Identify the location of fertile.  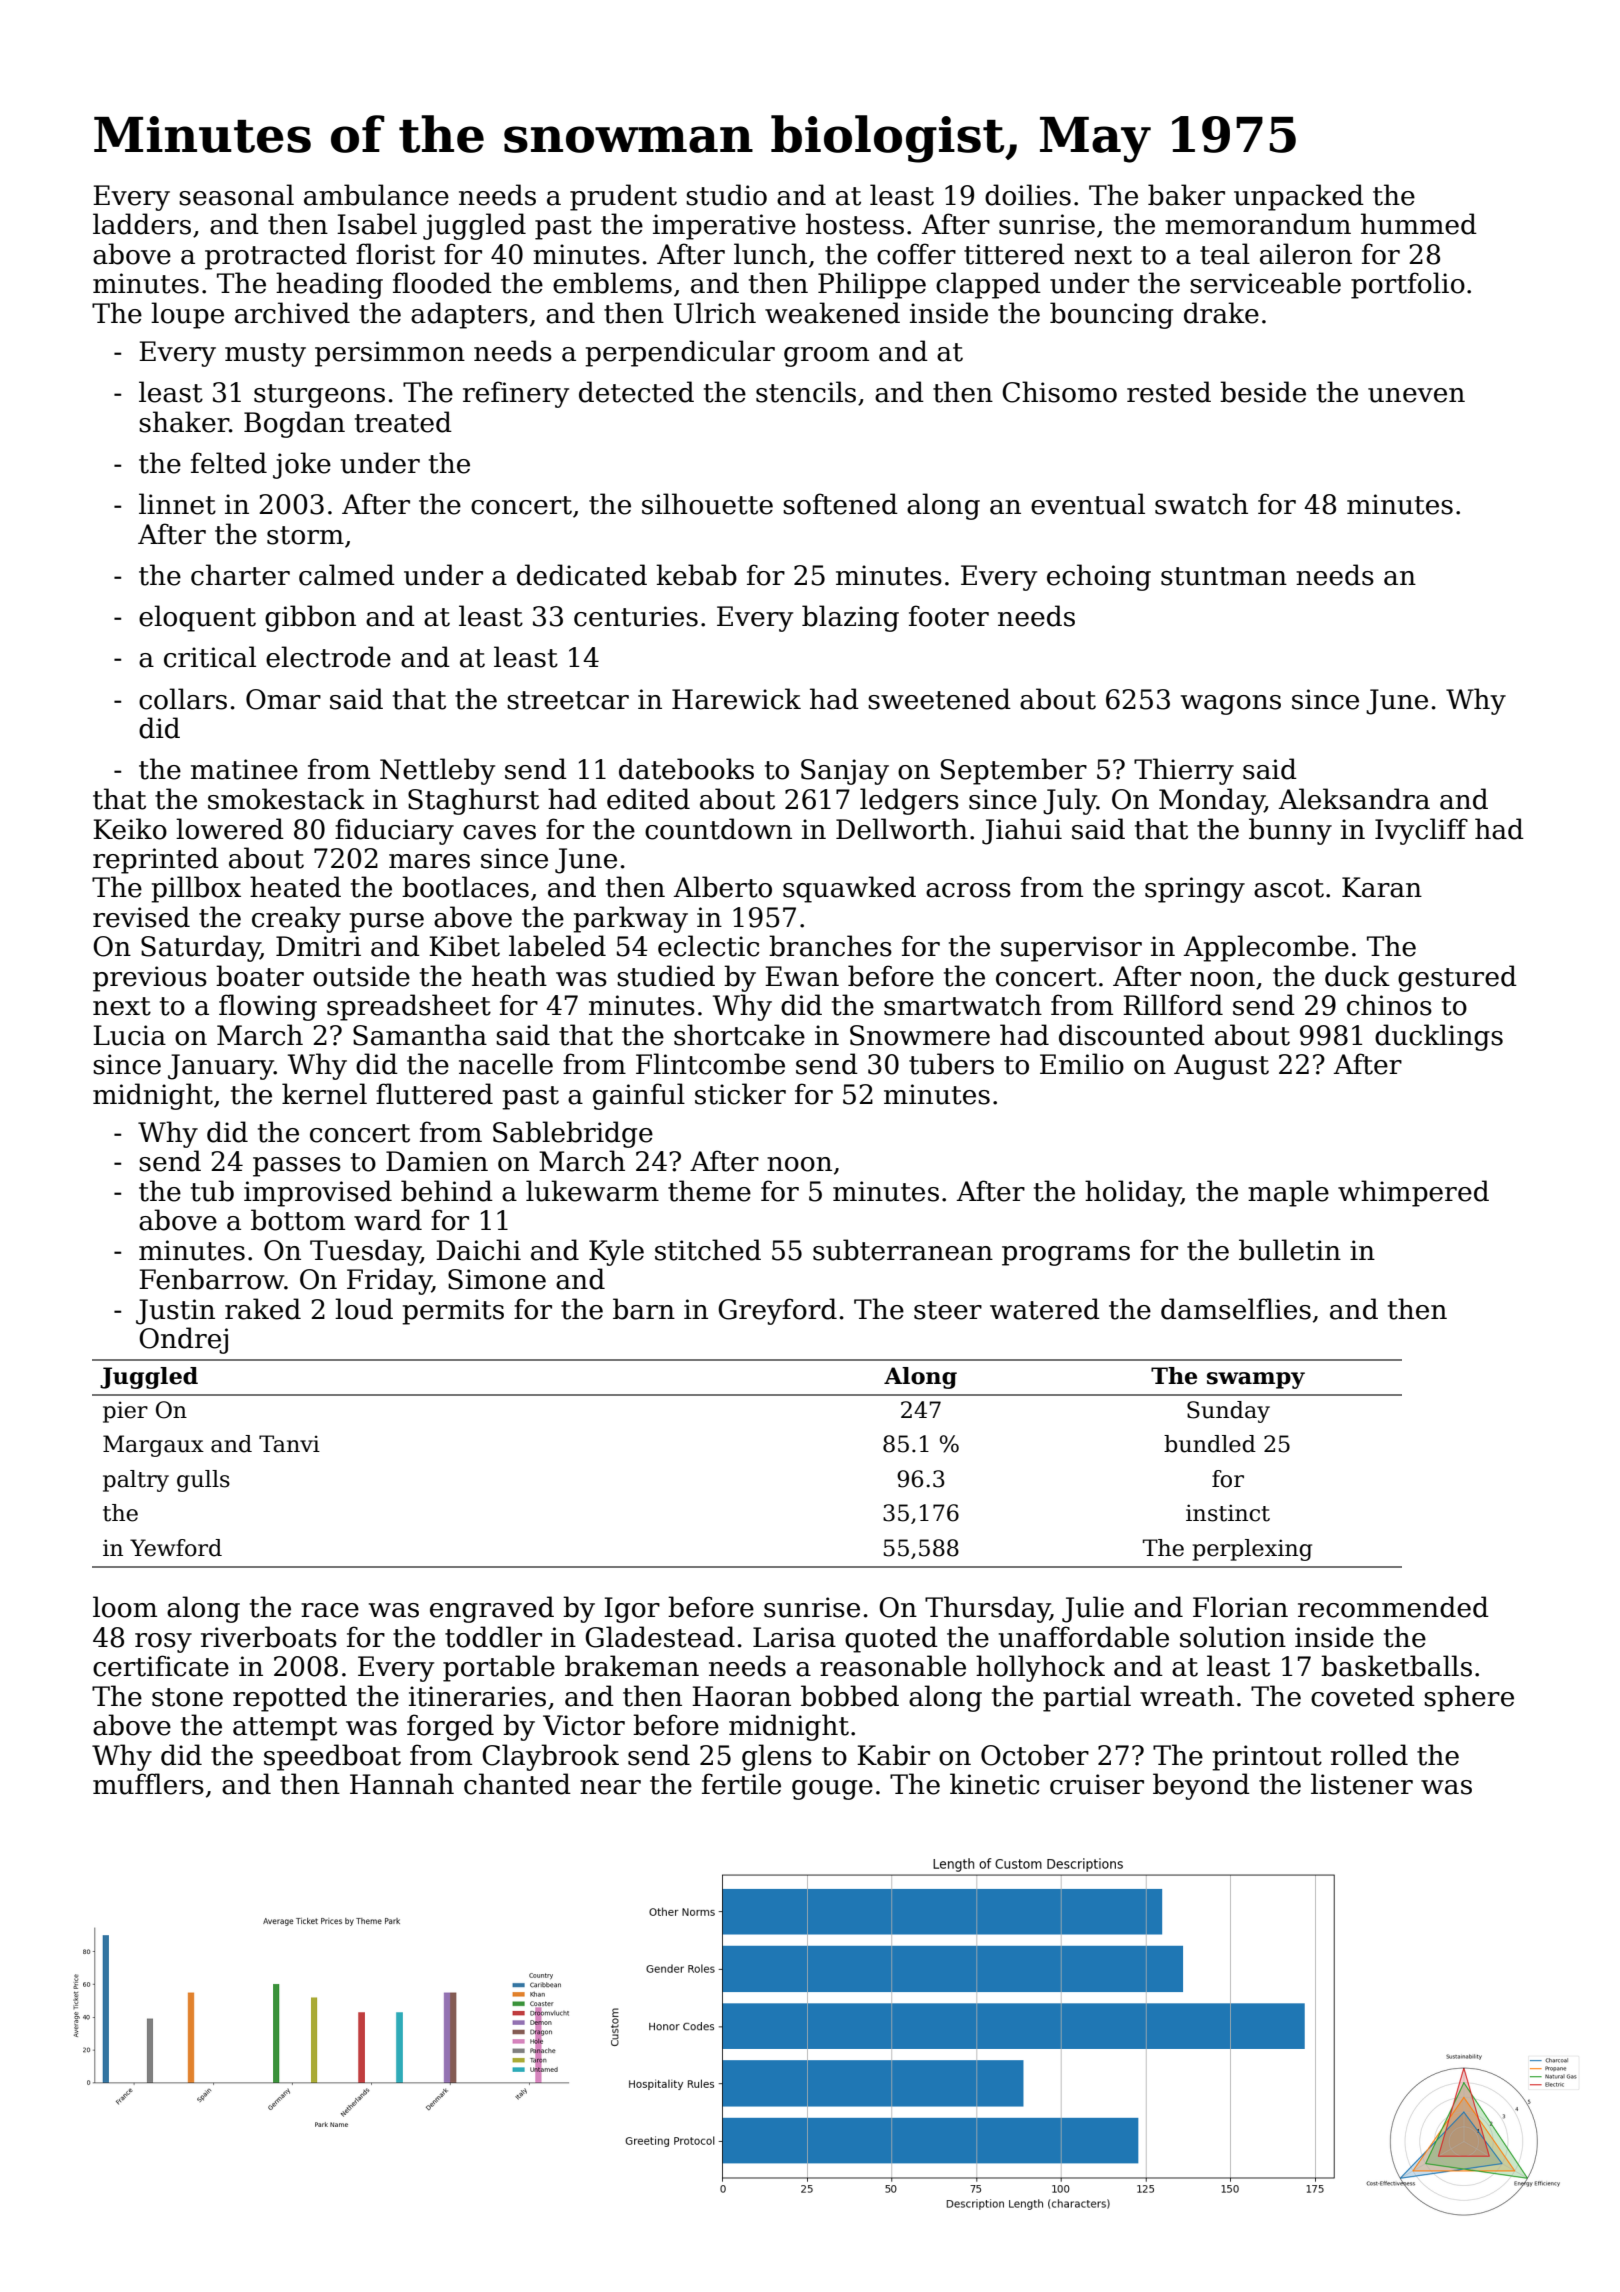
(741, 1784).
